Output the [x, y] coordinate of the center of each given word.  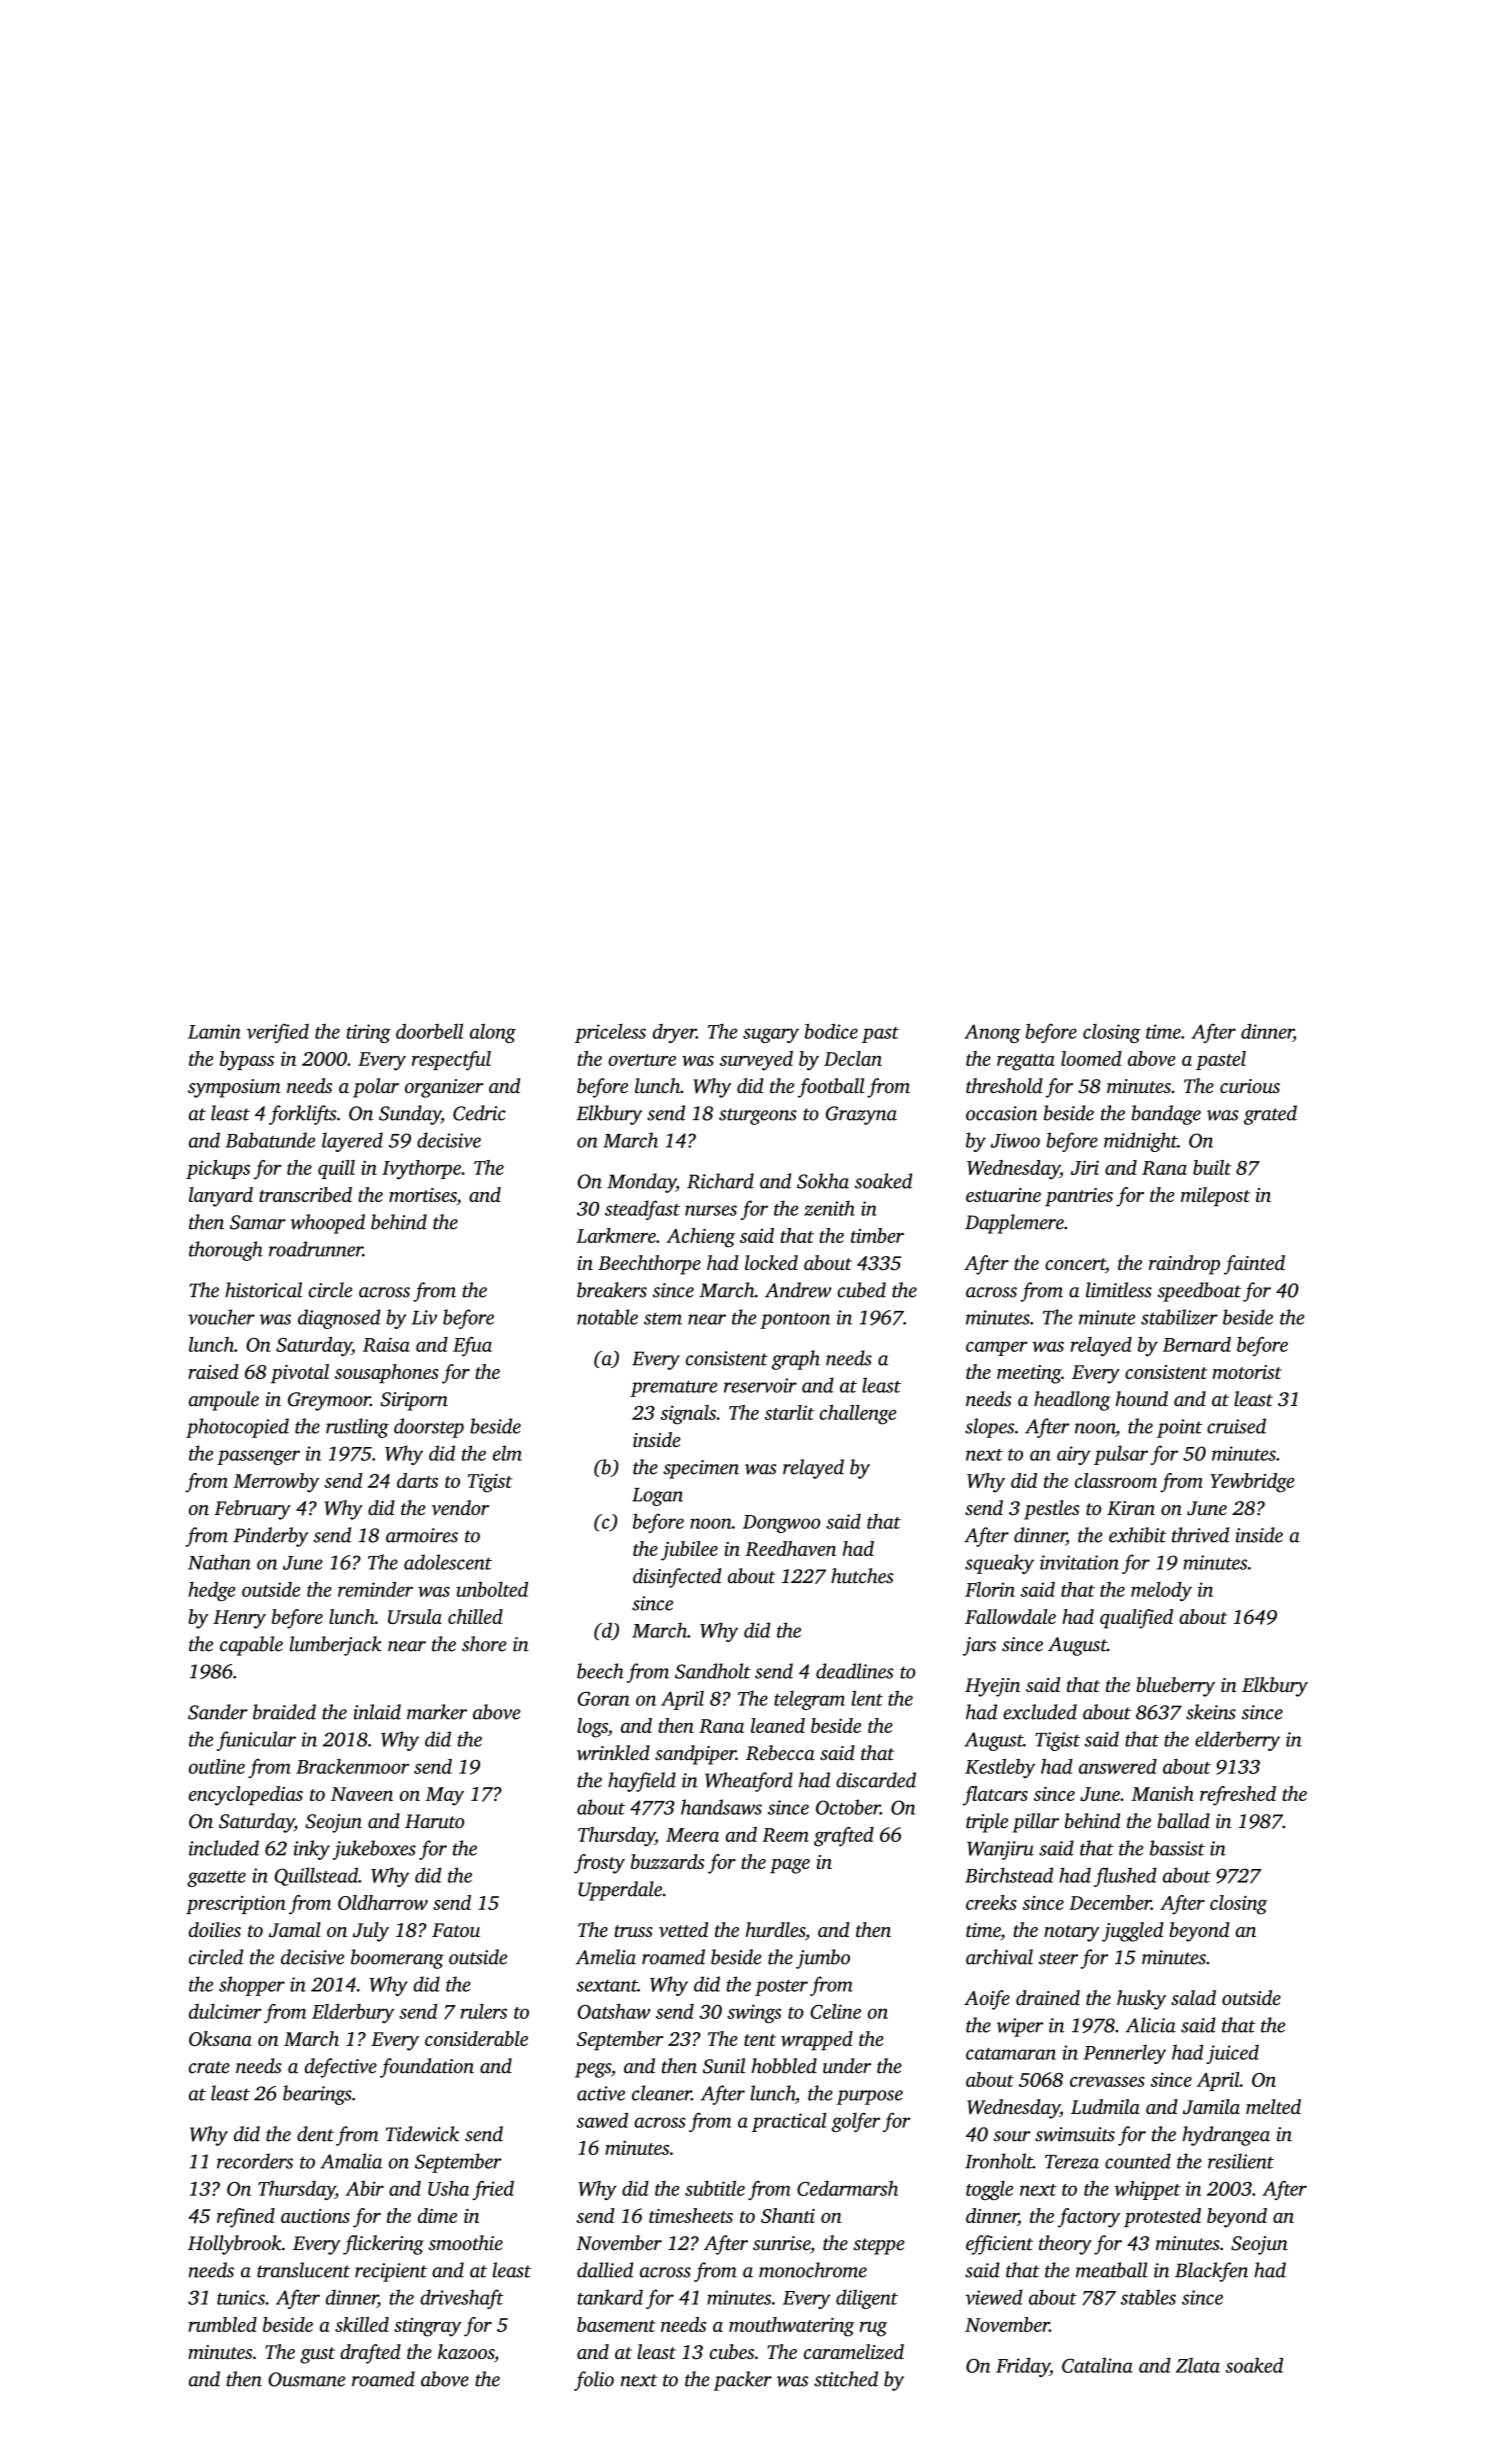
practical [789, 2122]
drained [1048, 1997]
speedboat [1199, 1292]
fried [493, 2190]
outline [217, 1766]
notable [607, 1317]
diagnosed [339, 1319]
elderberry [1237, 1741]
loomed [1091, 1058]
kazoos [466, 2351]
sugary [771, 1035]
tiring [368, 1033]
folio [594, 2381]
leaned [778, 1725]
